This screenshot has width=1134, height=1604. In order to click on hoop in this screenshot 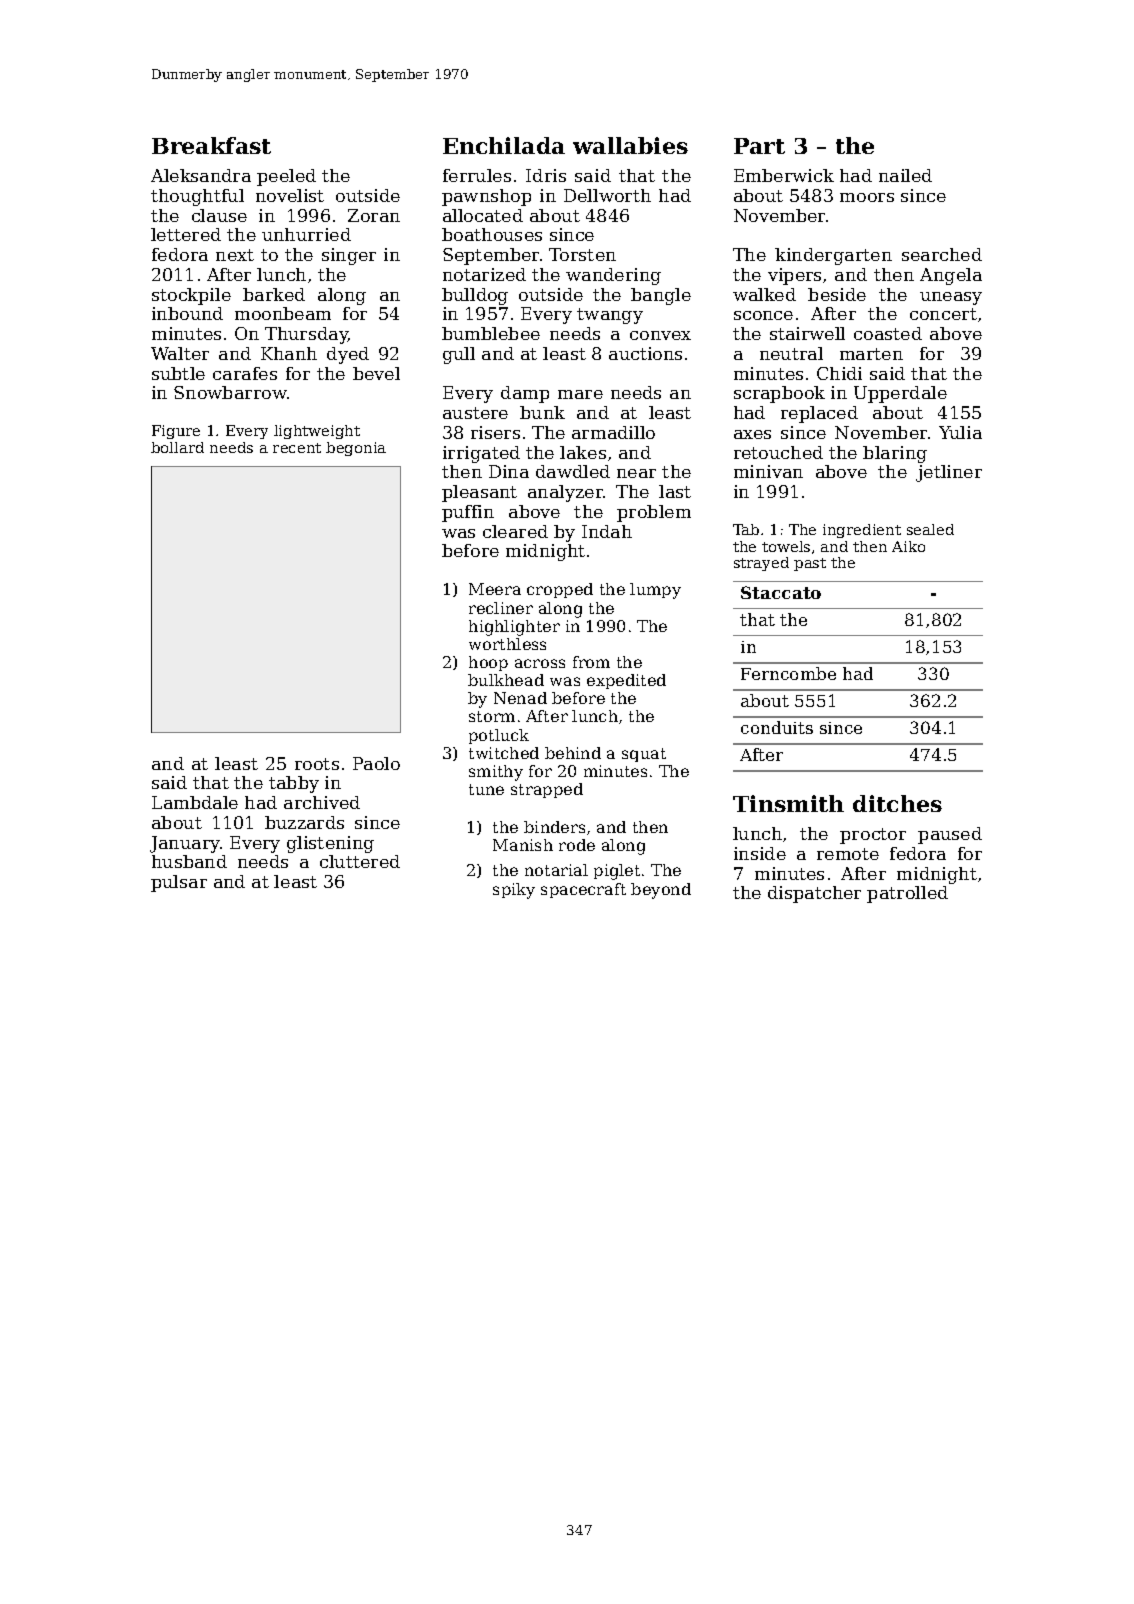, I will do `click(488, 663)`.
